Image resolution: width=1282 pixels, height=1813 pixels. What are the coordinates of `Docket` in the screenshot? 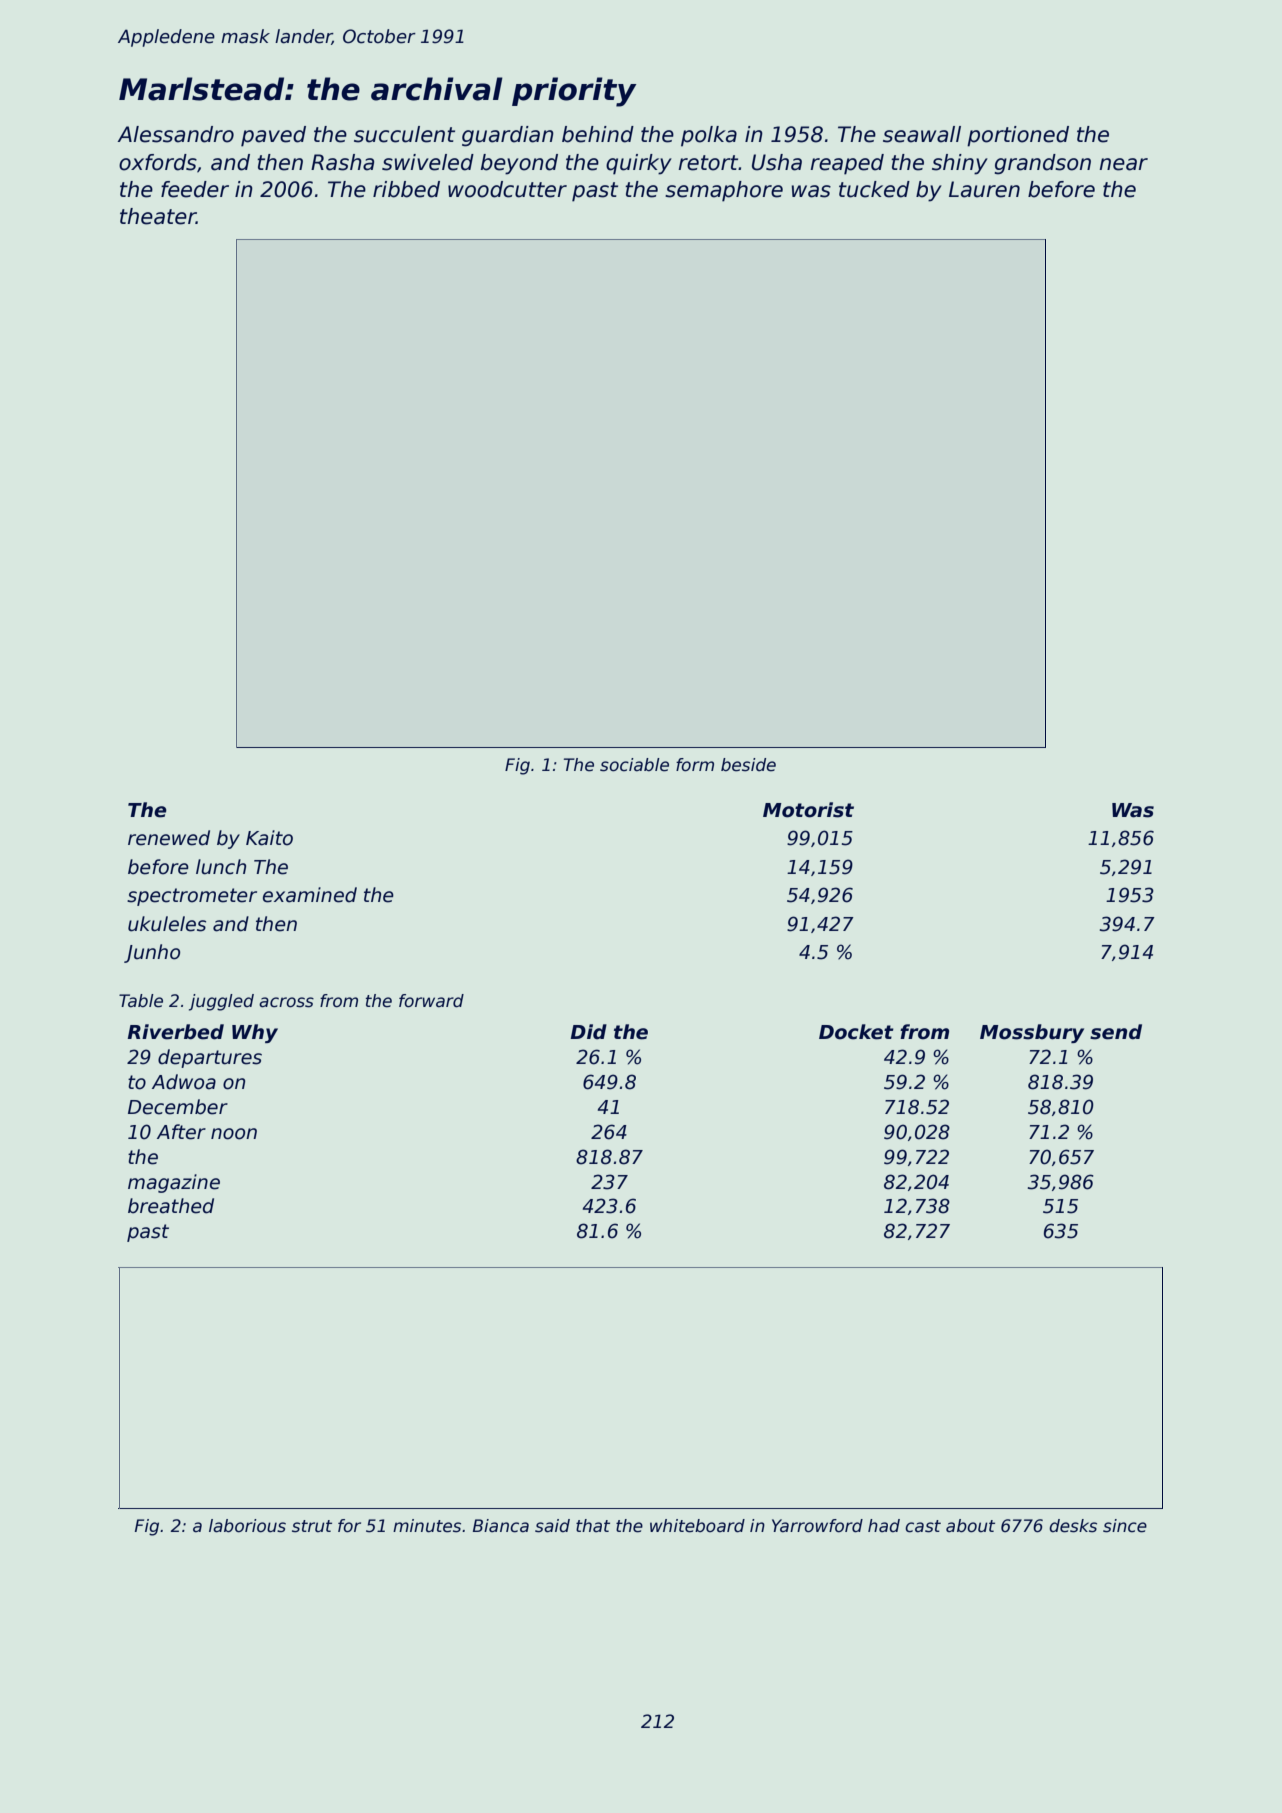 It's located at (856, 1032).
